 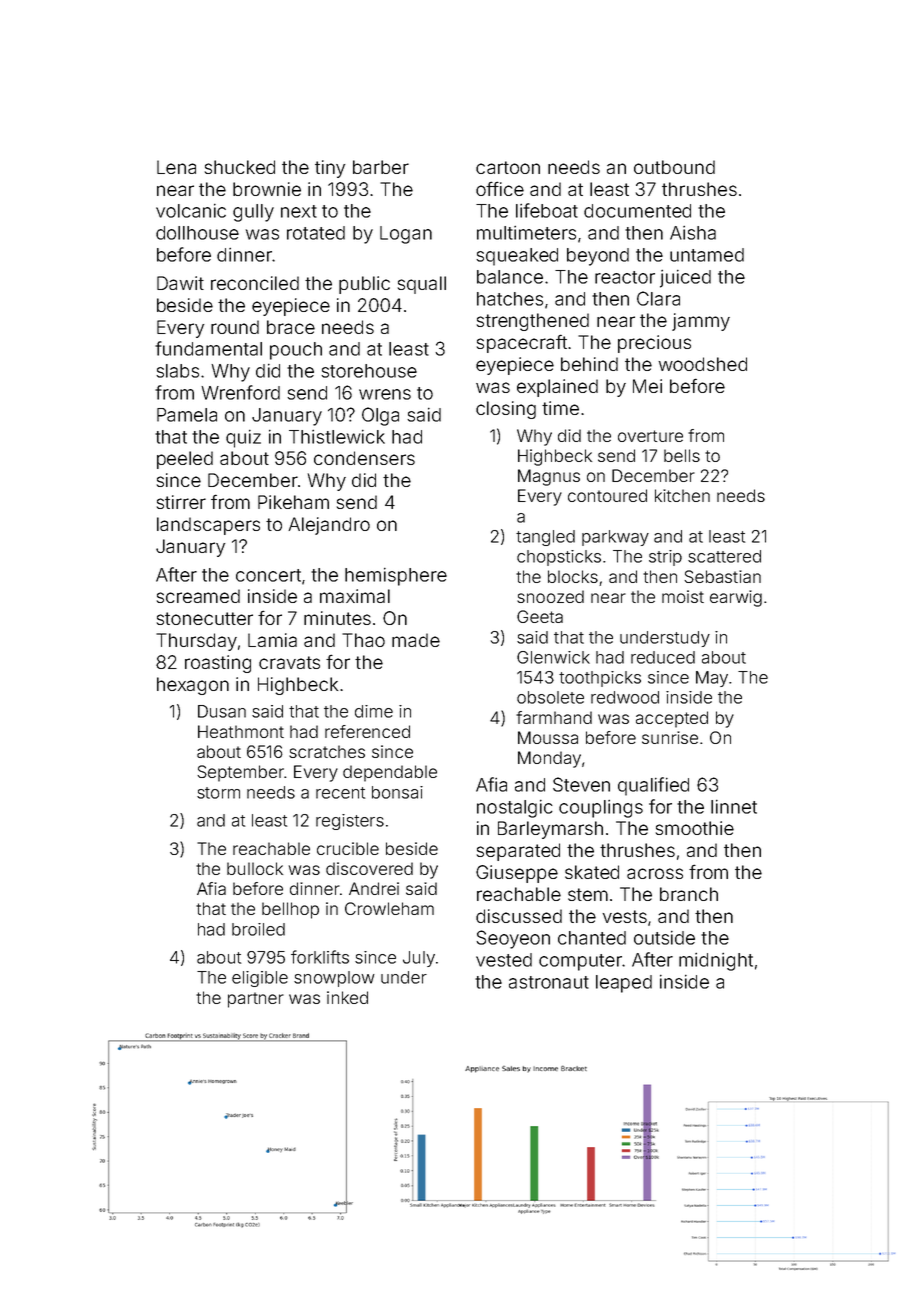 I want to click on outbound, so click(x=674, y=167).
